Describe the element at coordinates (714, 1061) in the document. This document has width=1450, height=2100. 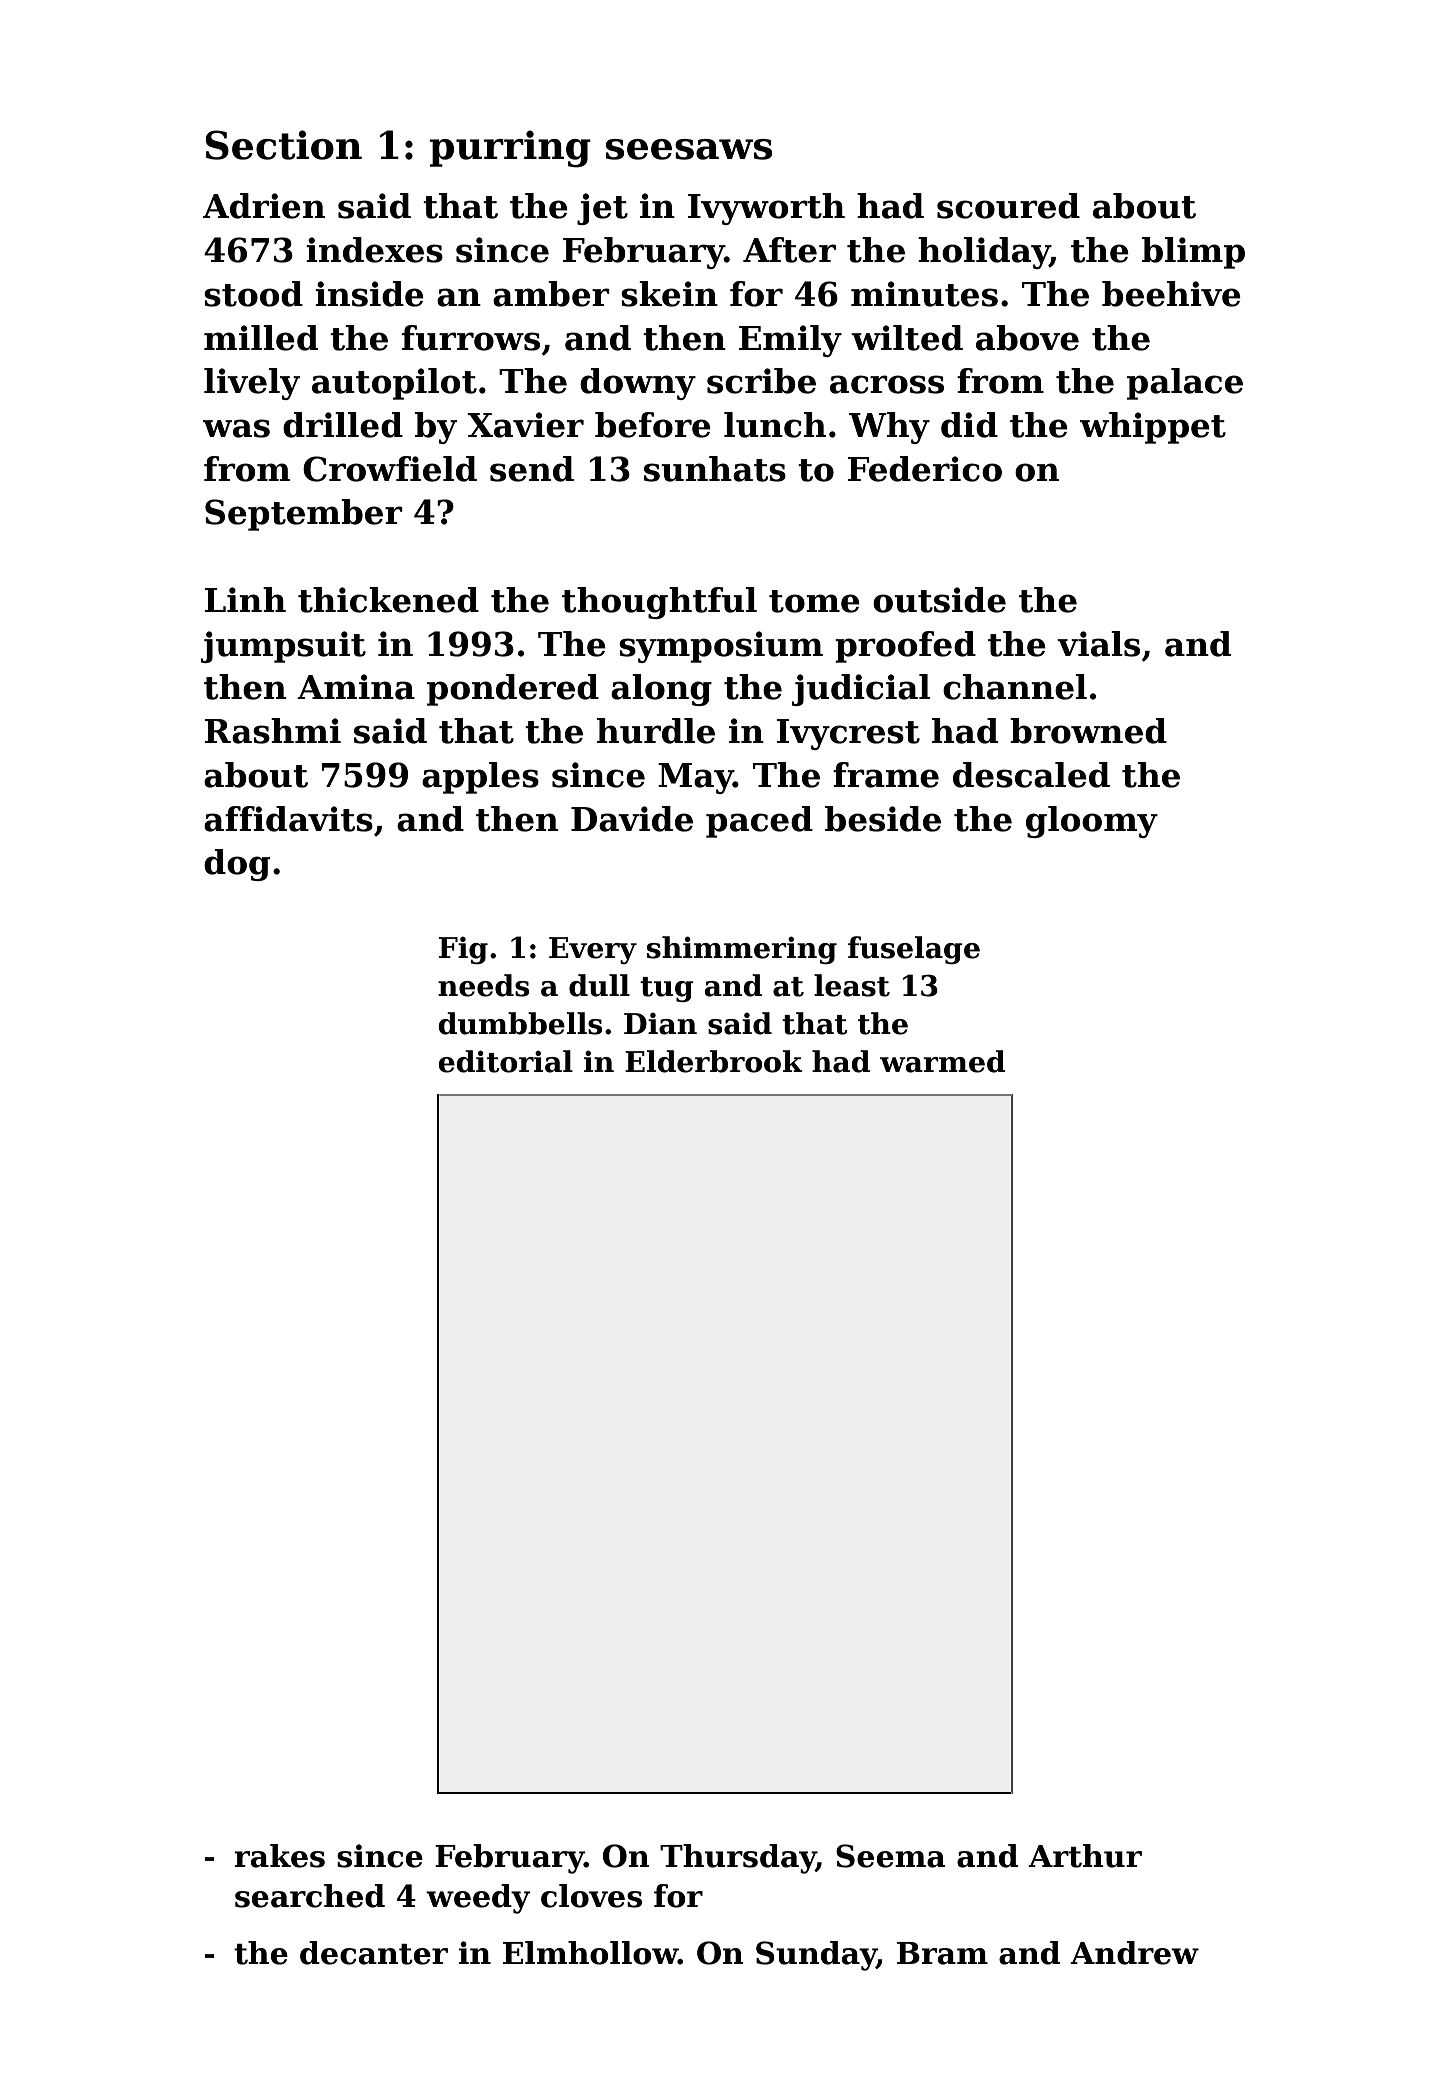
I see `Elderbrook` at that location.
